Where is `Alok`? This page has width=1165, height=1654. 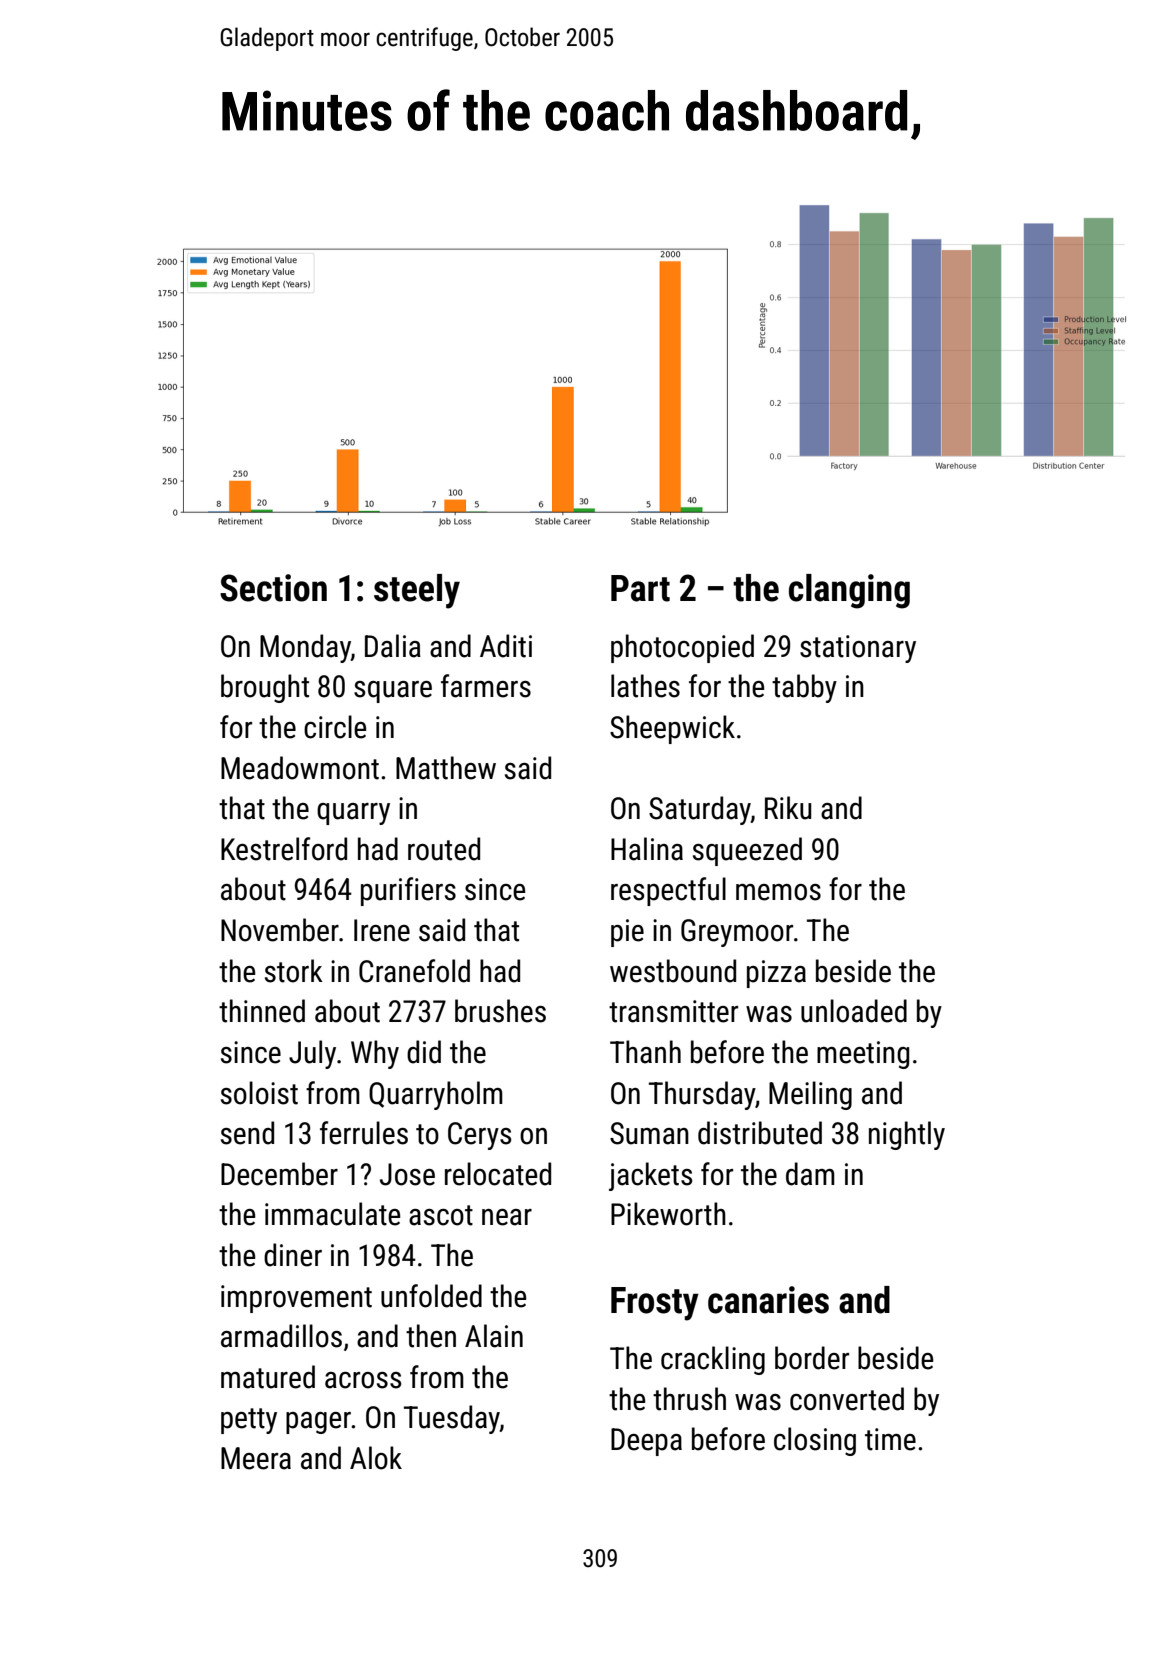
Alok is located at coordinates (376, 1458).
